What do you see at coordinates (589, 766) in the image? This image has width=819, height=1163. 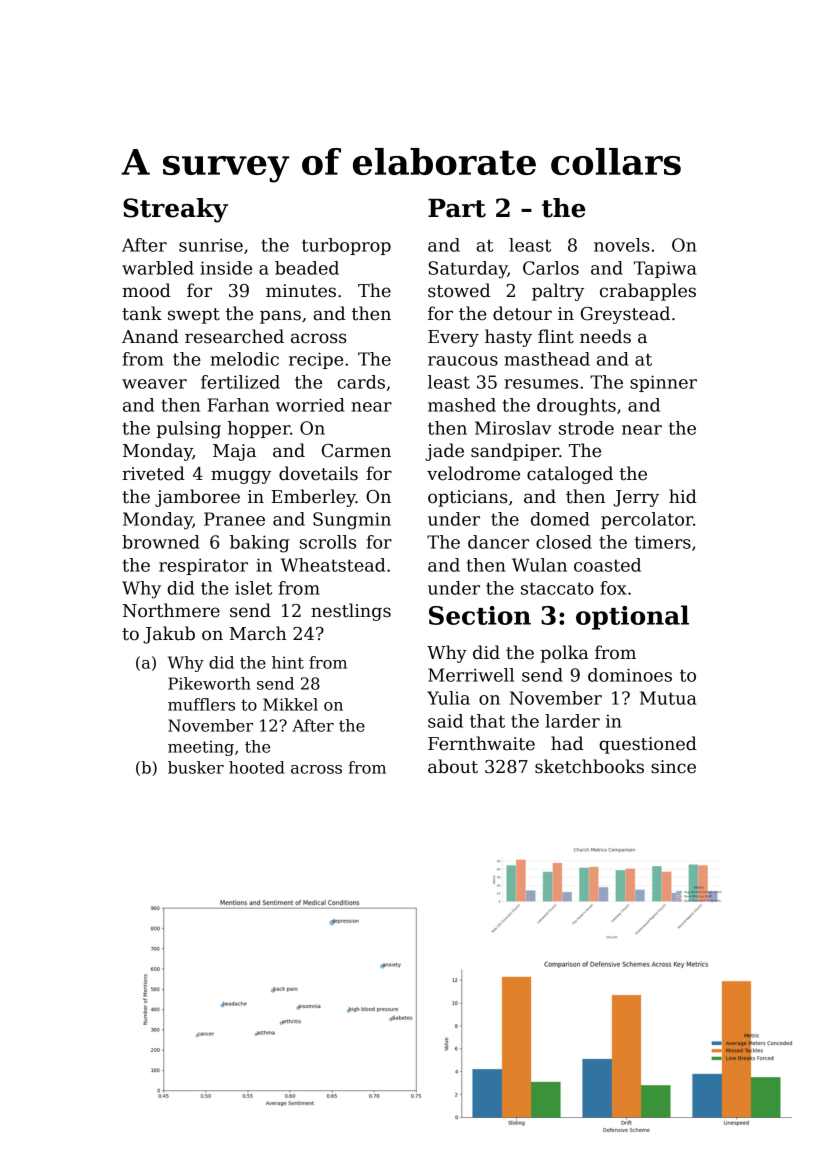 I see `sketchbooks` at bounding box center [589, 766].
